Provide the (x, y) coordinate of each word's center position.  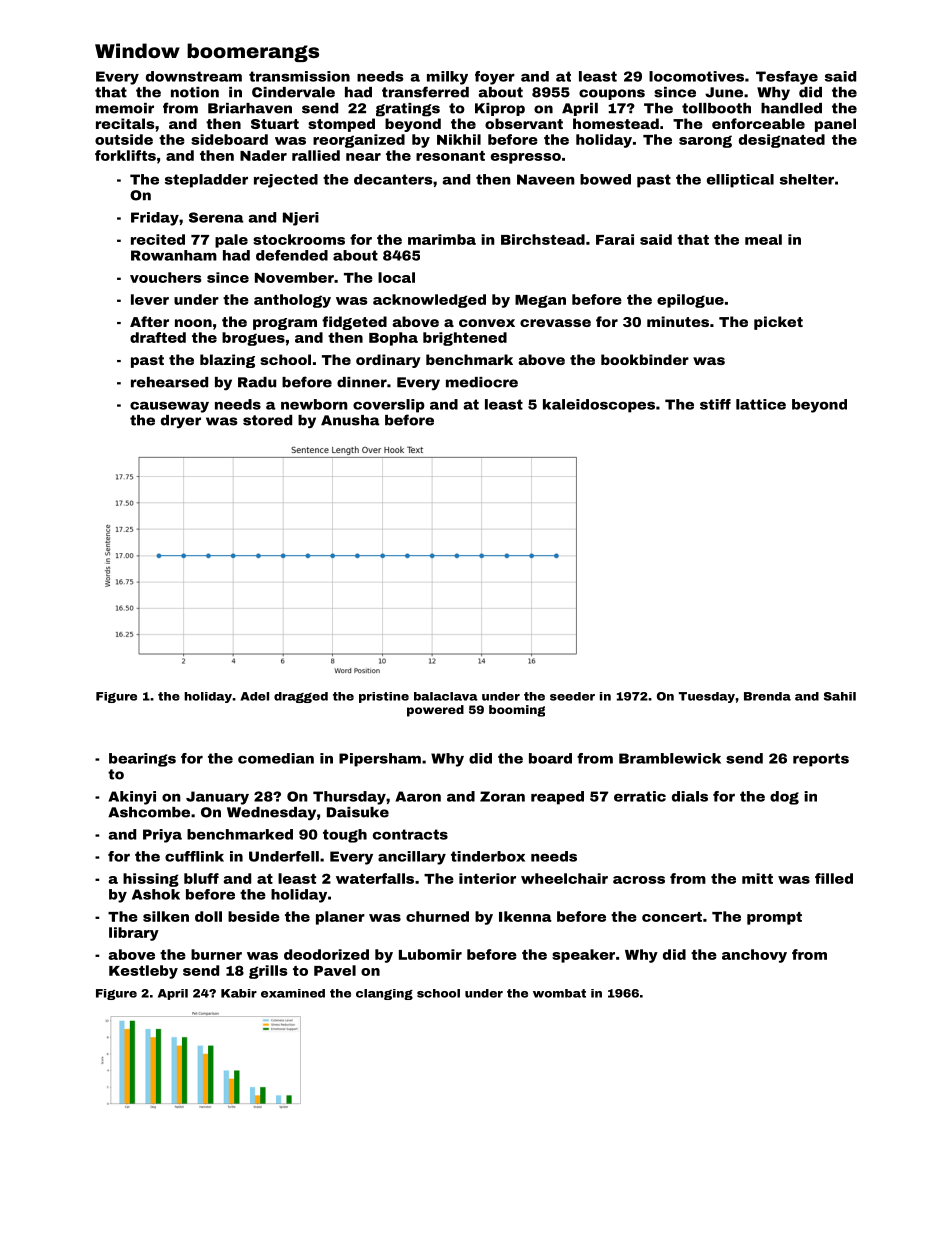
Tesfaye (787, 78)
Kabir (239, 993)
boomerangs (253, 52)
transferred (425, 92)
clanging (384, 994)
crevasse (555, 323)
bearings (142, 760)
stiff (715, 404)
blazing (227, 361)
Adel (254, 696)
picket (778, 323)
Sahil (840, 696)
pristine (384, 697)
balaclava (446, 696)
